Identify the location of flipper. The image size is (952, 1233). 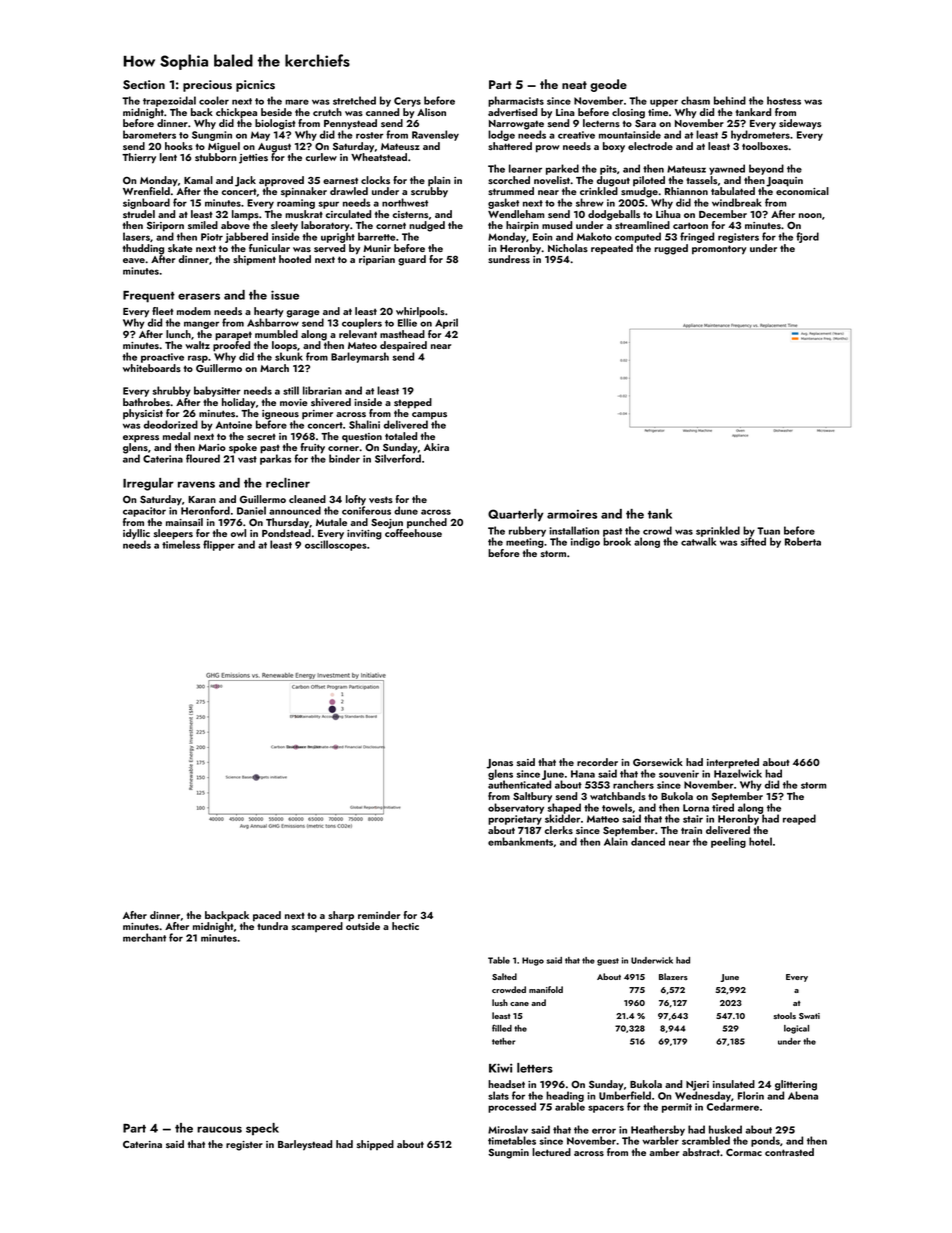
(219, 545).
